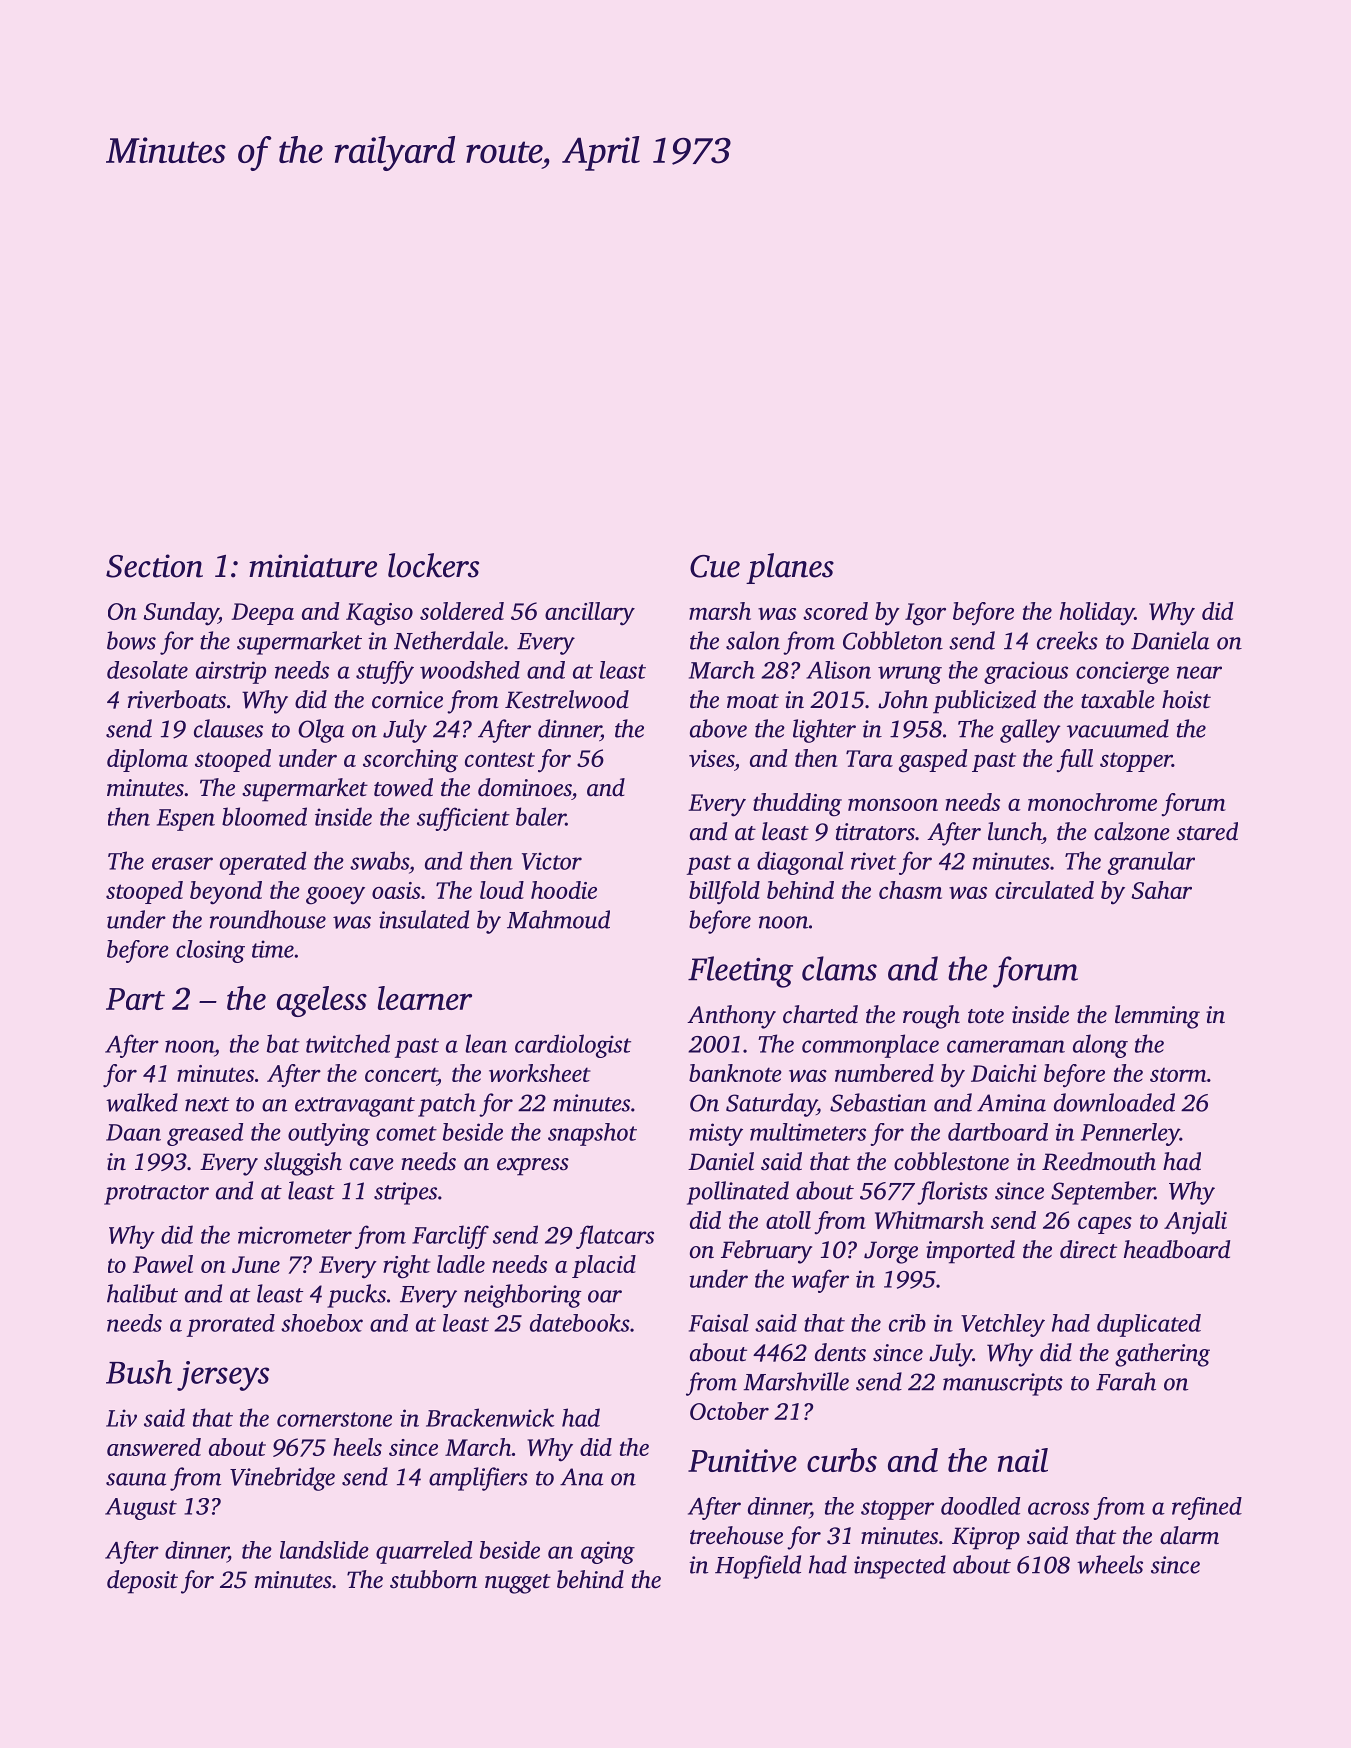 The image size is (1351, 1748). Describe the element at coordinates (790, 568) in the document. I see `planes` at that location.
